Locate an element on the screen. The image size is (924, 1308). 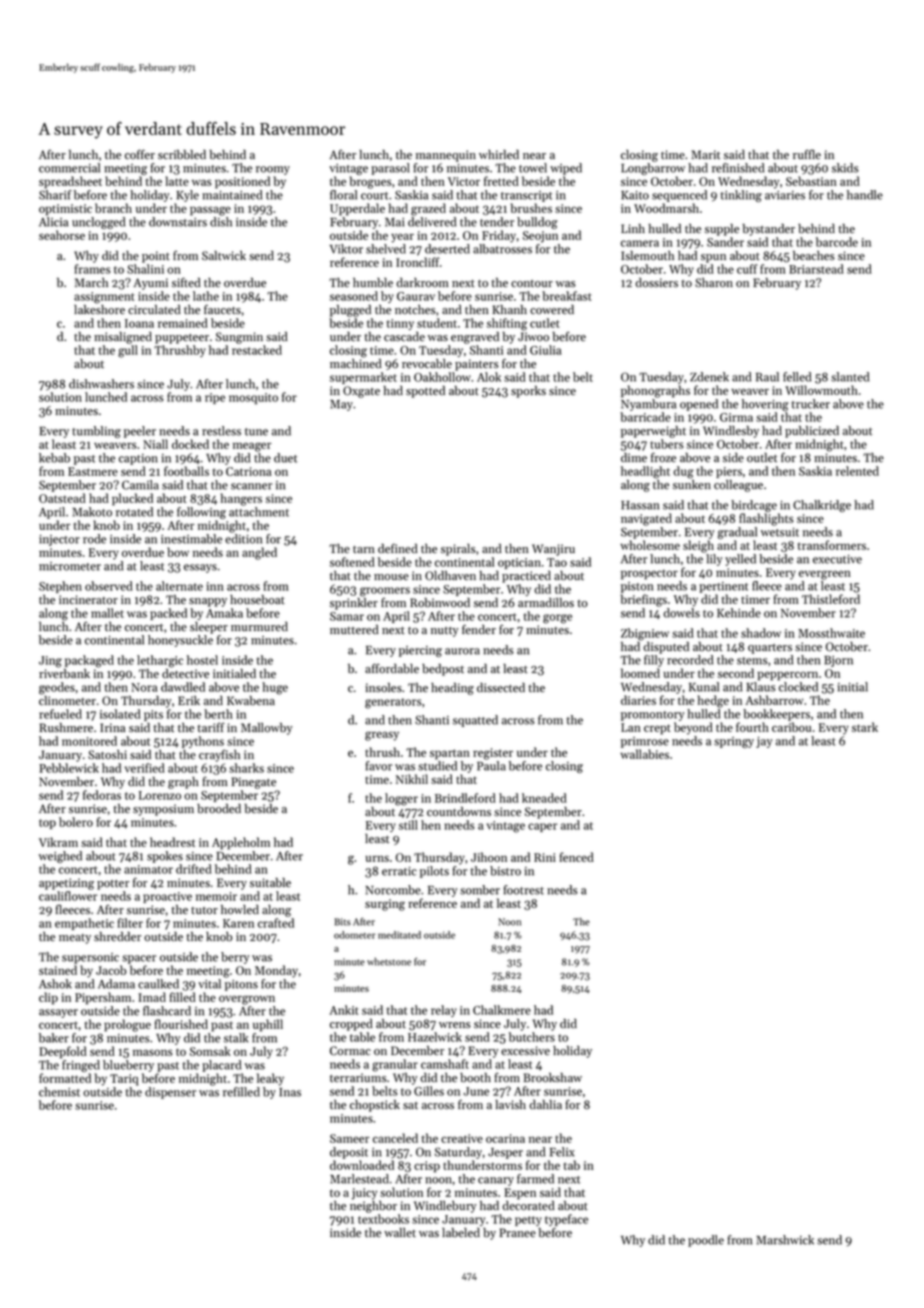
commercial is located at coordinates (69, 168).
